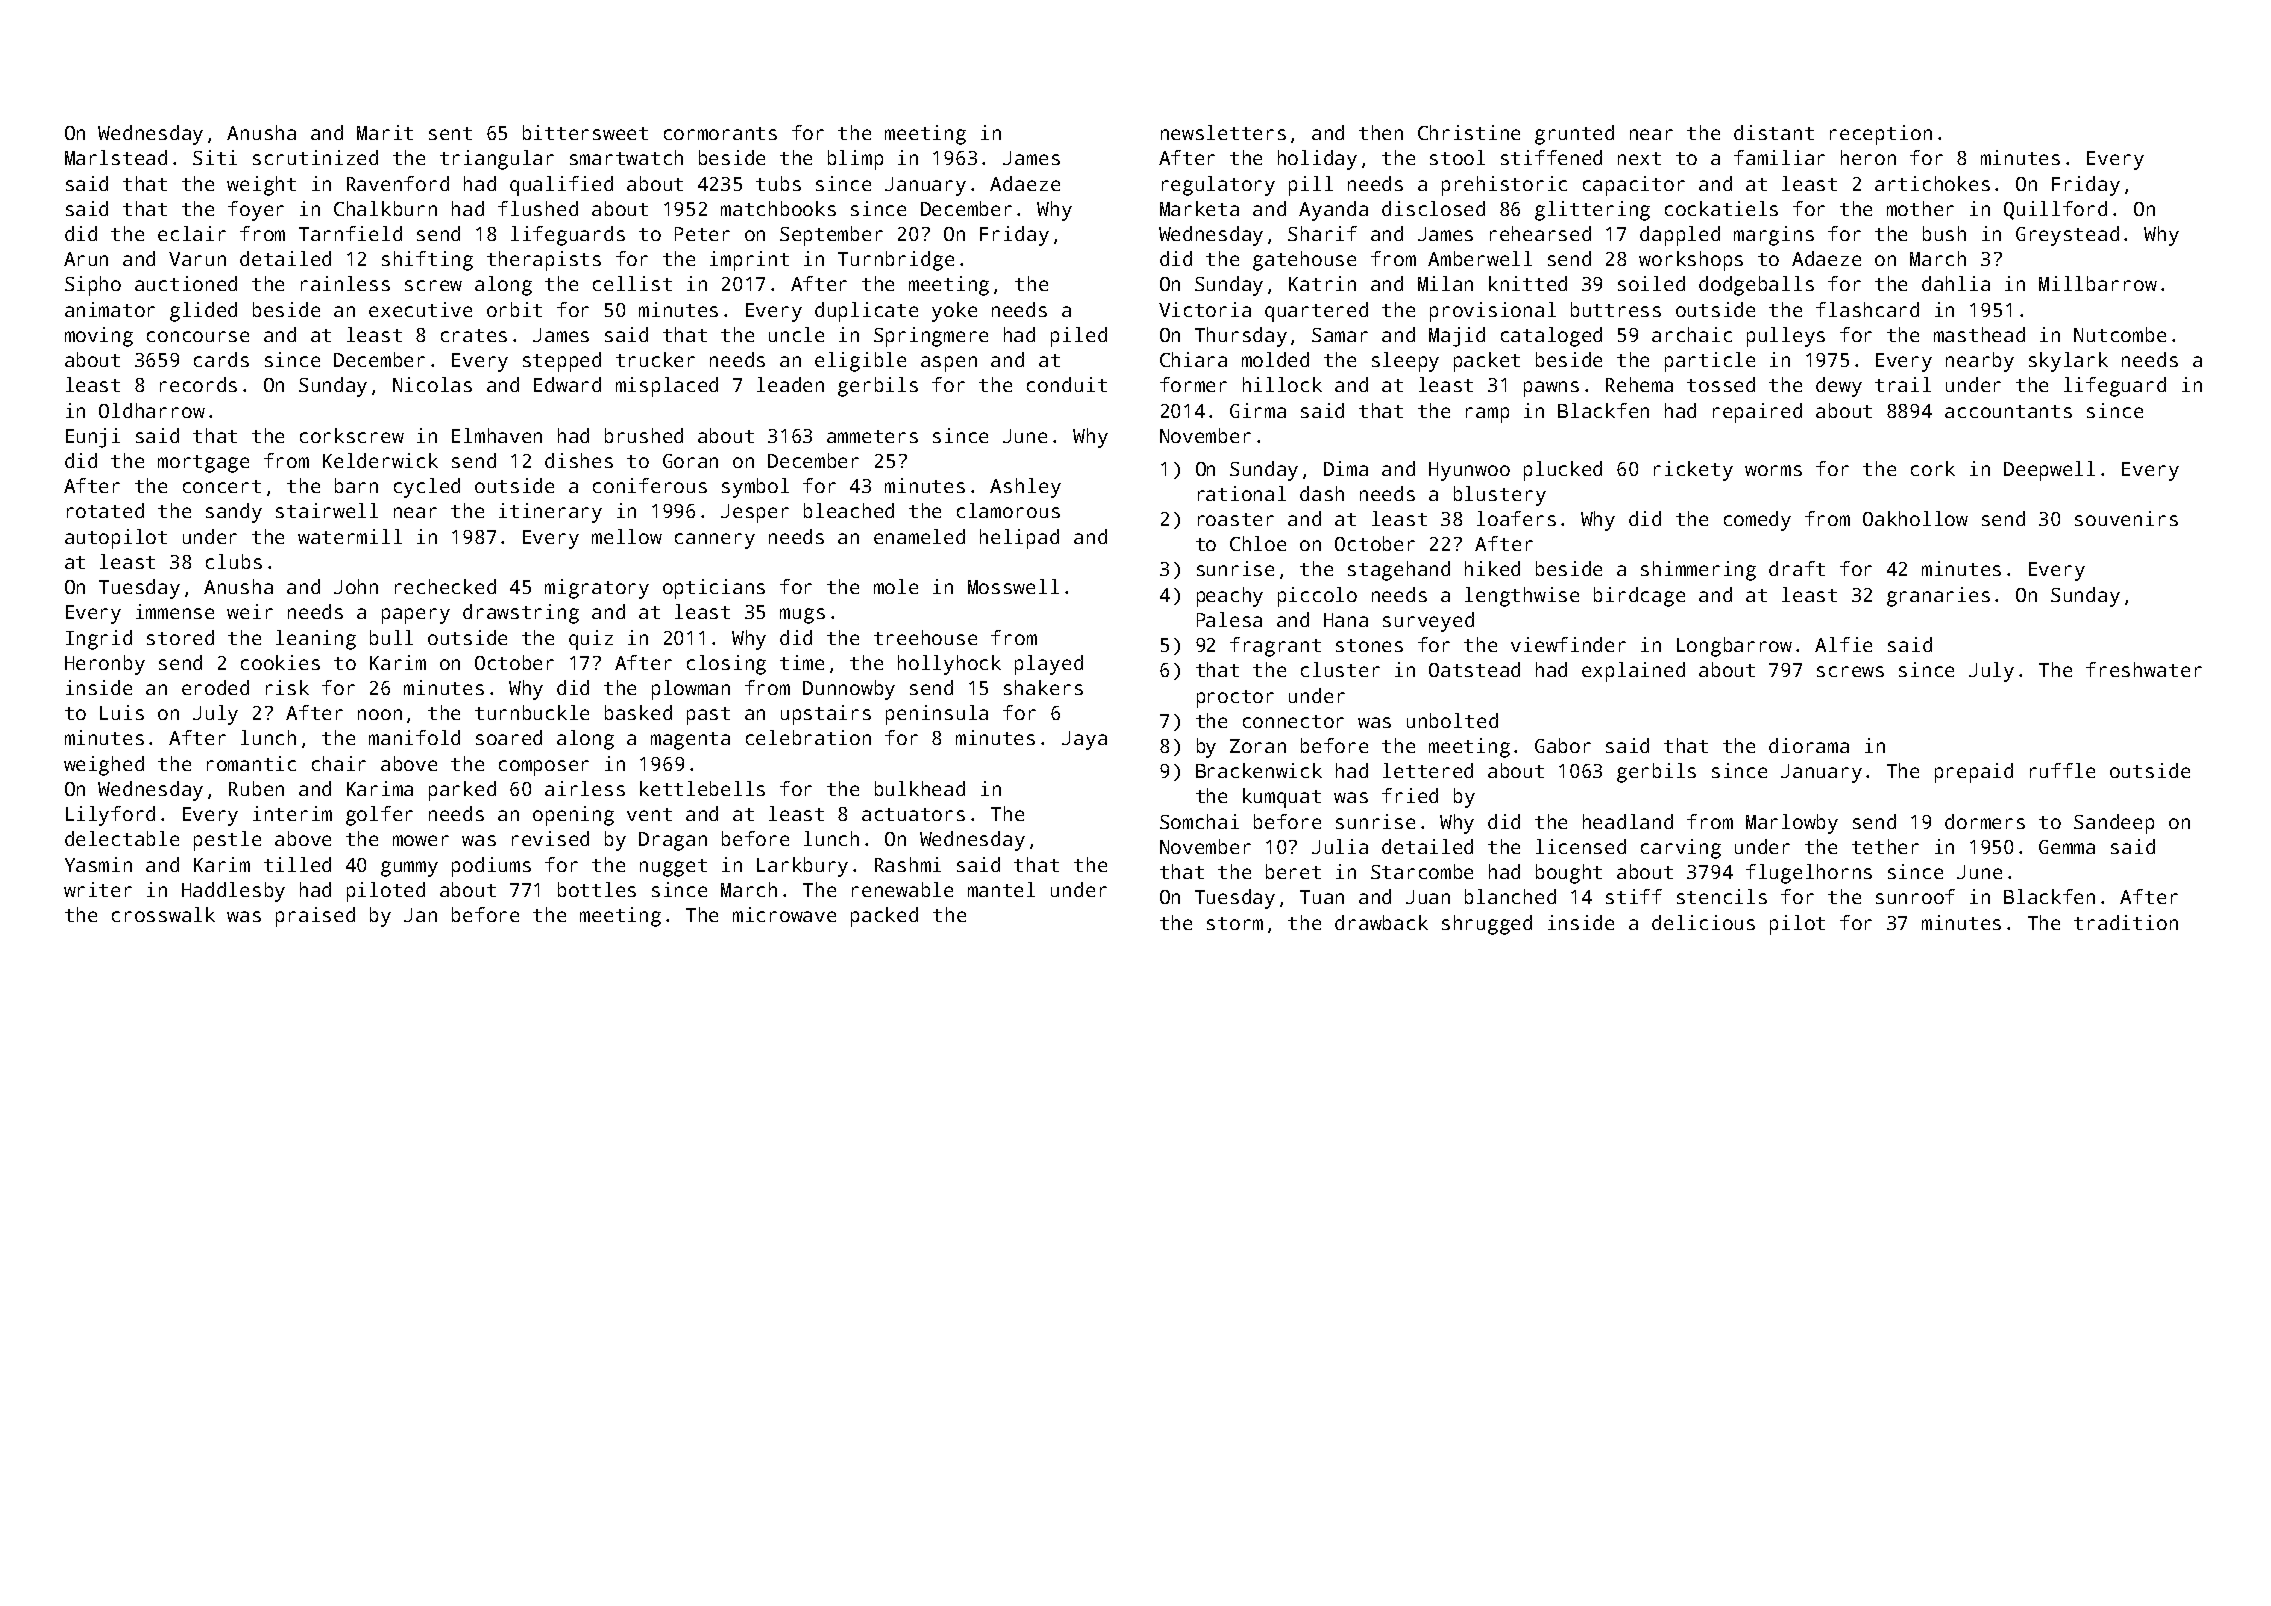 Image resolution: width=2271 pixels, height=1606 pixels. I want to click on worms, so click(1773, 470).
